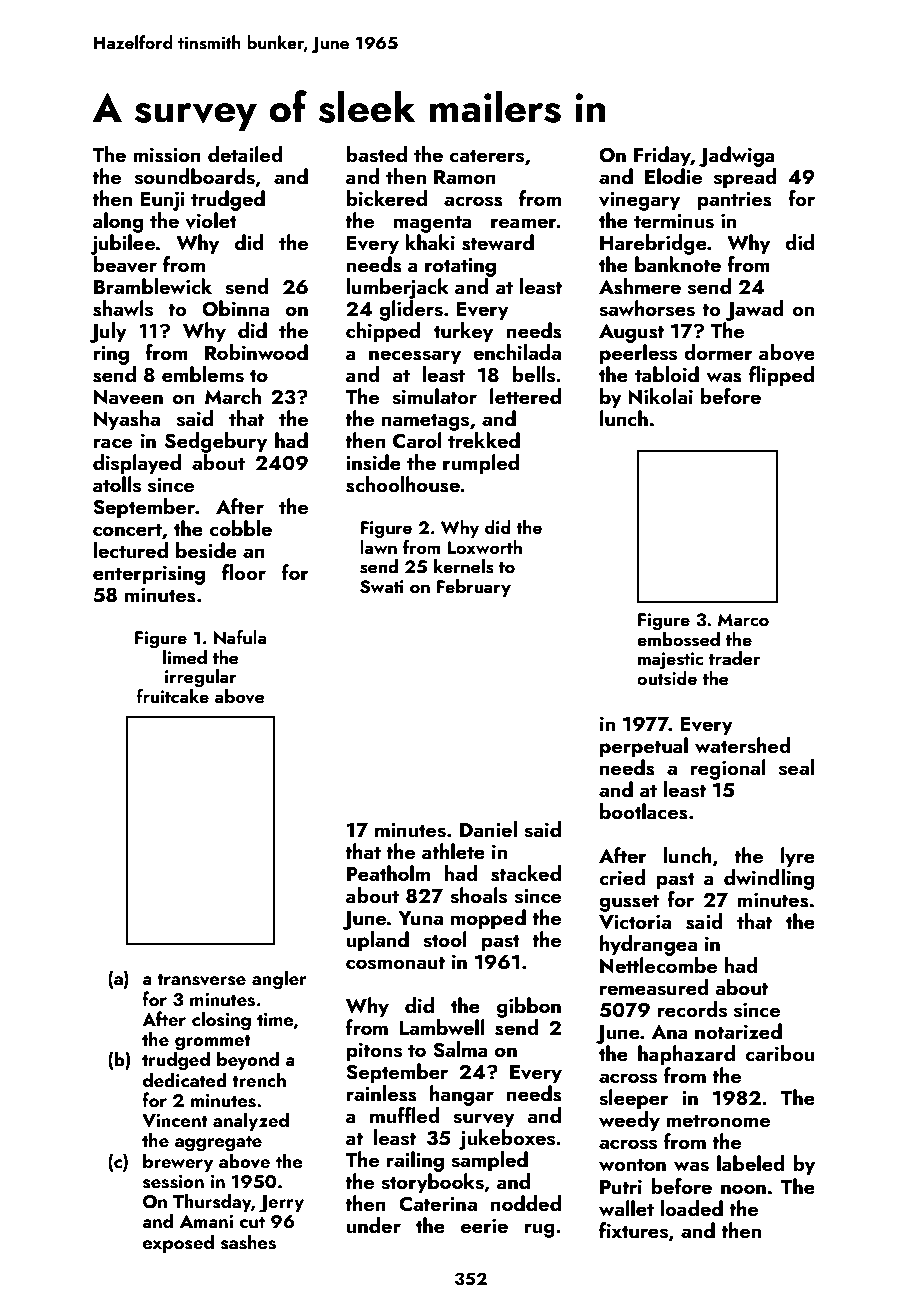  What do you see at coordinates (153, 286) in the page?
I see `Bramblewick` at bounding box center [153, 286].
